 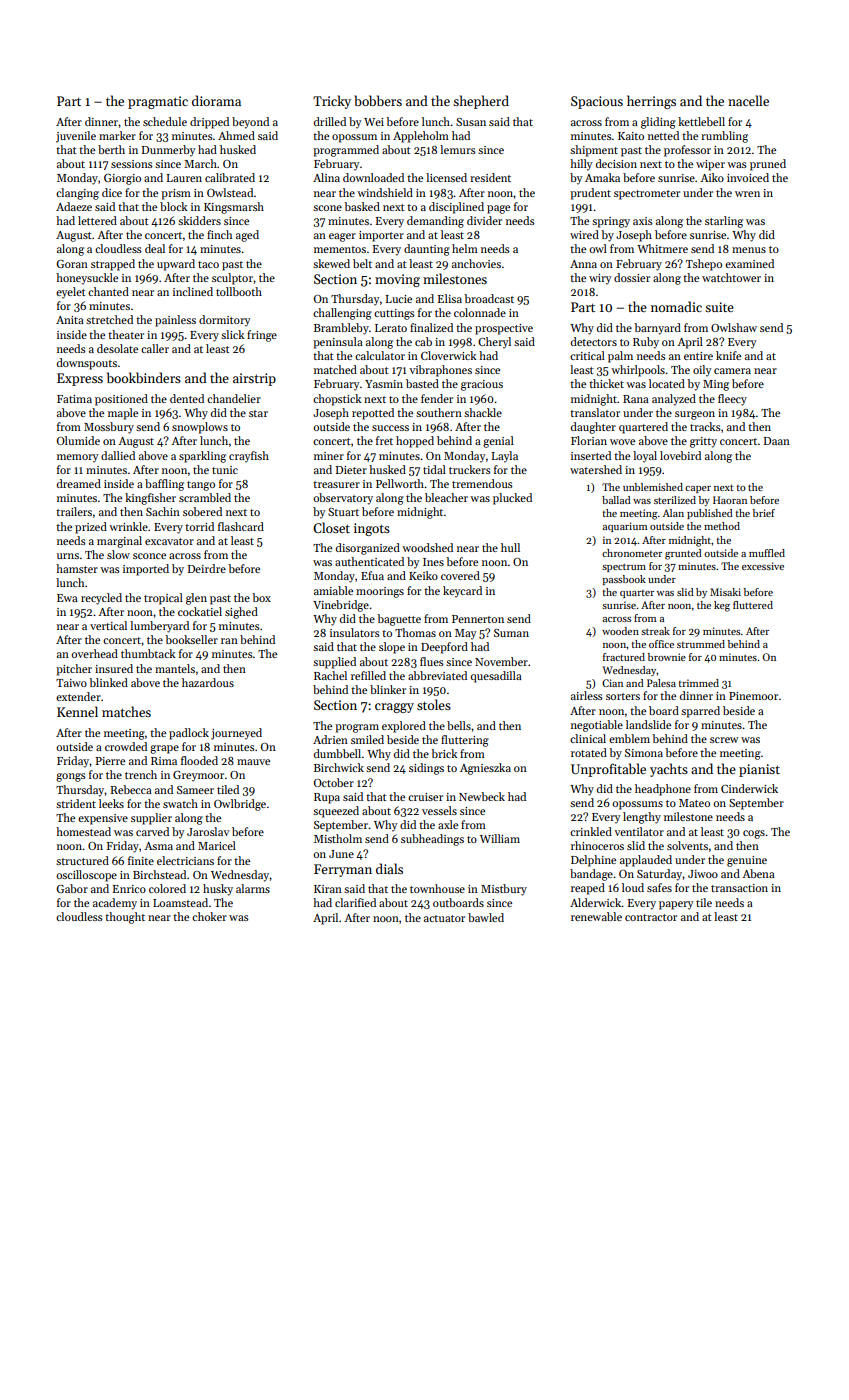 I want to click on smiled, so click(x=367, y=739).
